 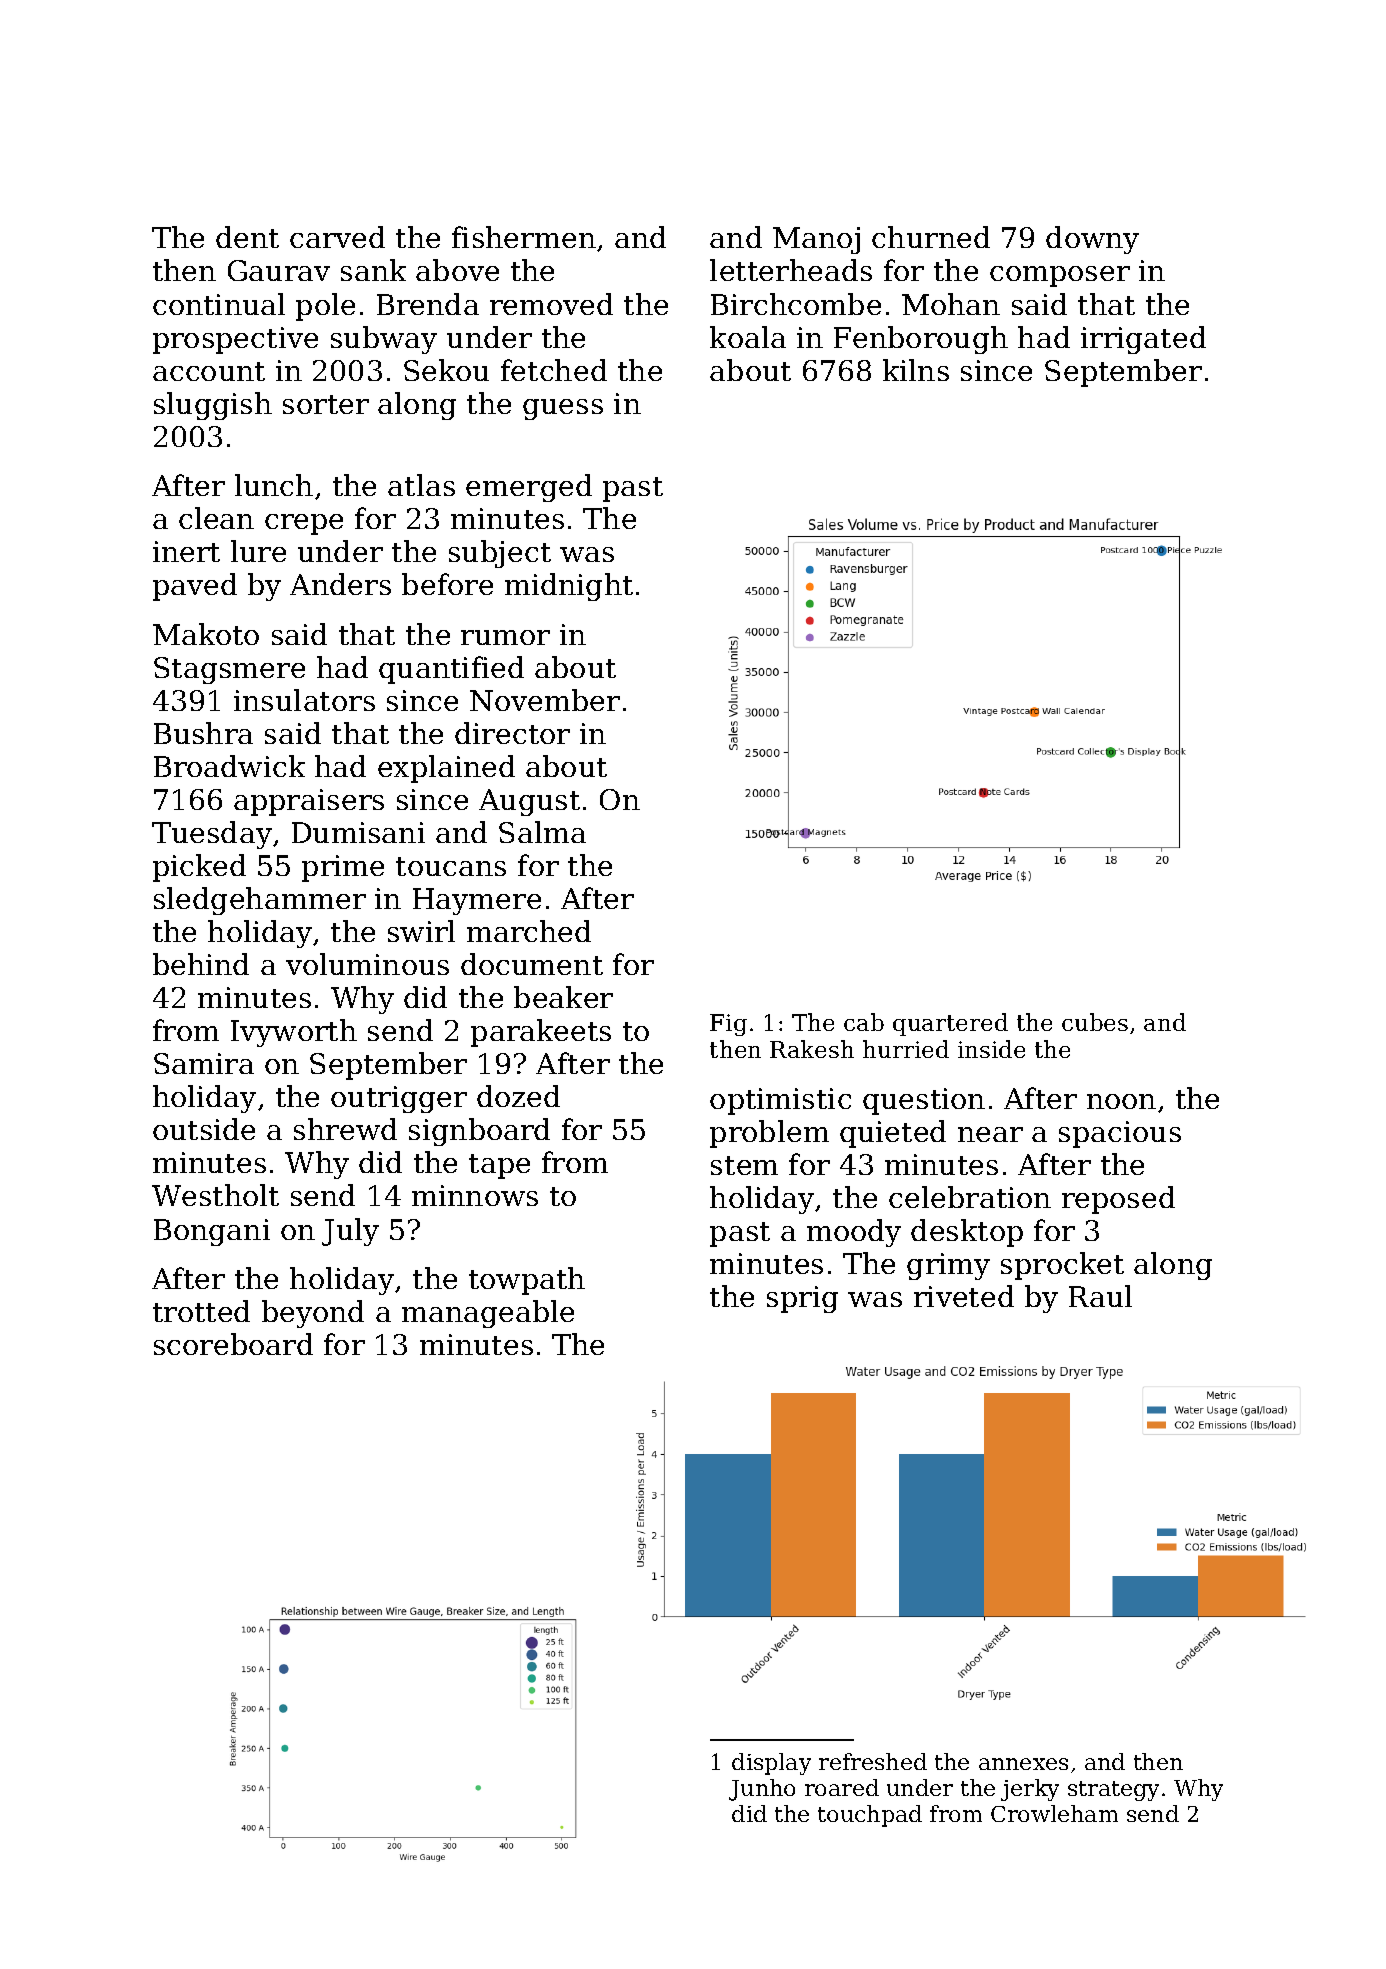 What do you see at coordinates (229, 766) in the page?
I see `Broadwick` at bounding box center [229, 766].
